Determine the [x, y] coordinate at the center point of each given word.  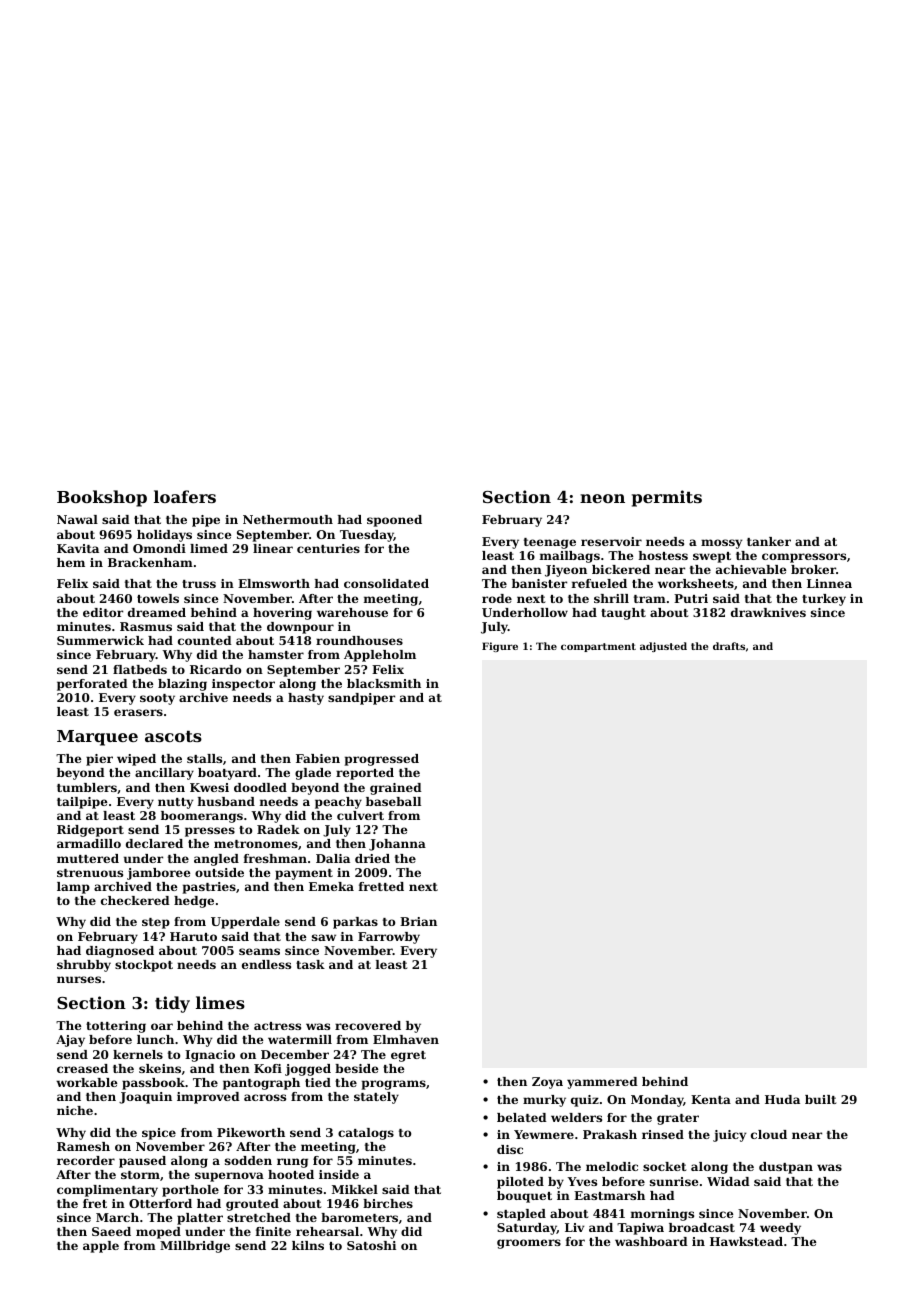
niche [75, 1110]
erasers [138, 712]
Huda [782, 1099]
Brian [418, 921]
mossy [721, 544]
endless [266, 964]
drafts [729, 646]
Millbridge [195, 1247]
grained [396, 789]
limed [209, 548]
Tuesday [367, 536]
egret [408, 1056]
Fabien [318, 758]
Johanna [397, 845]
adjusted [663, 647]
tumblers [87, 787]
